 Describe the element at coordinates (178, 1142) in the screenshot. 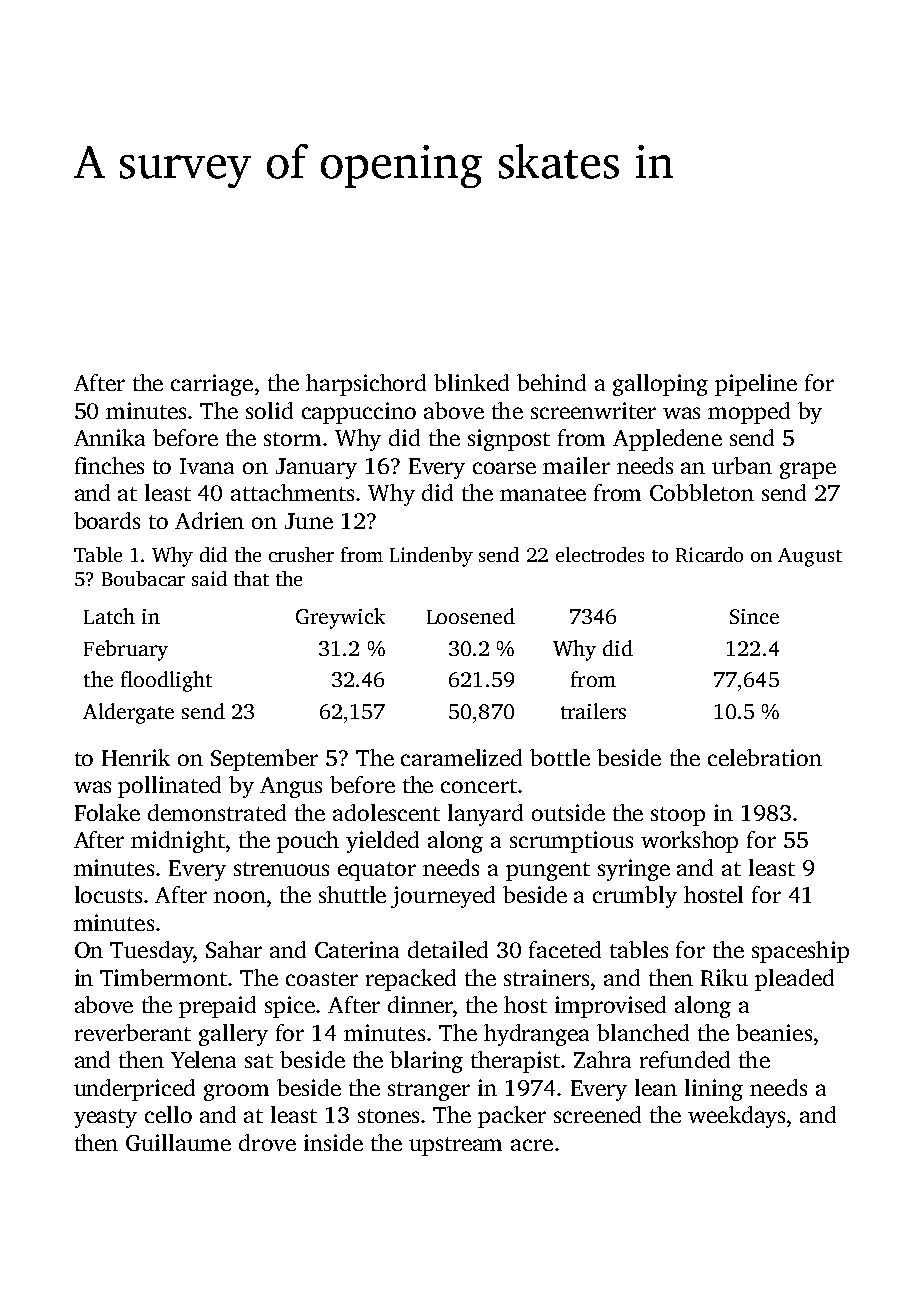

I see `Guillaume` at that location.
